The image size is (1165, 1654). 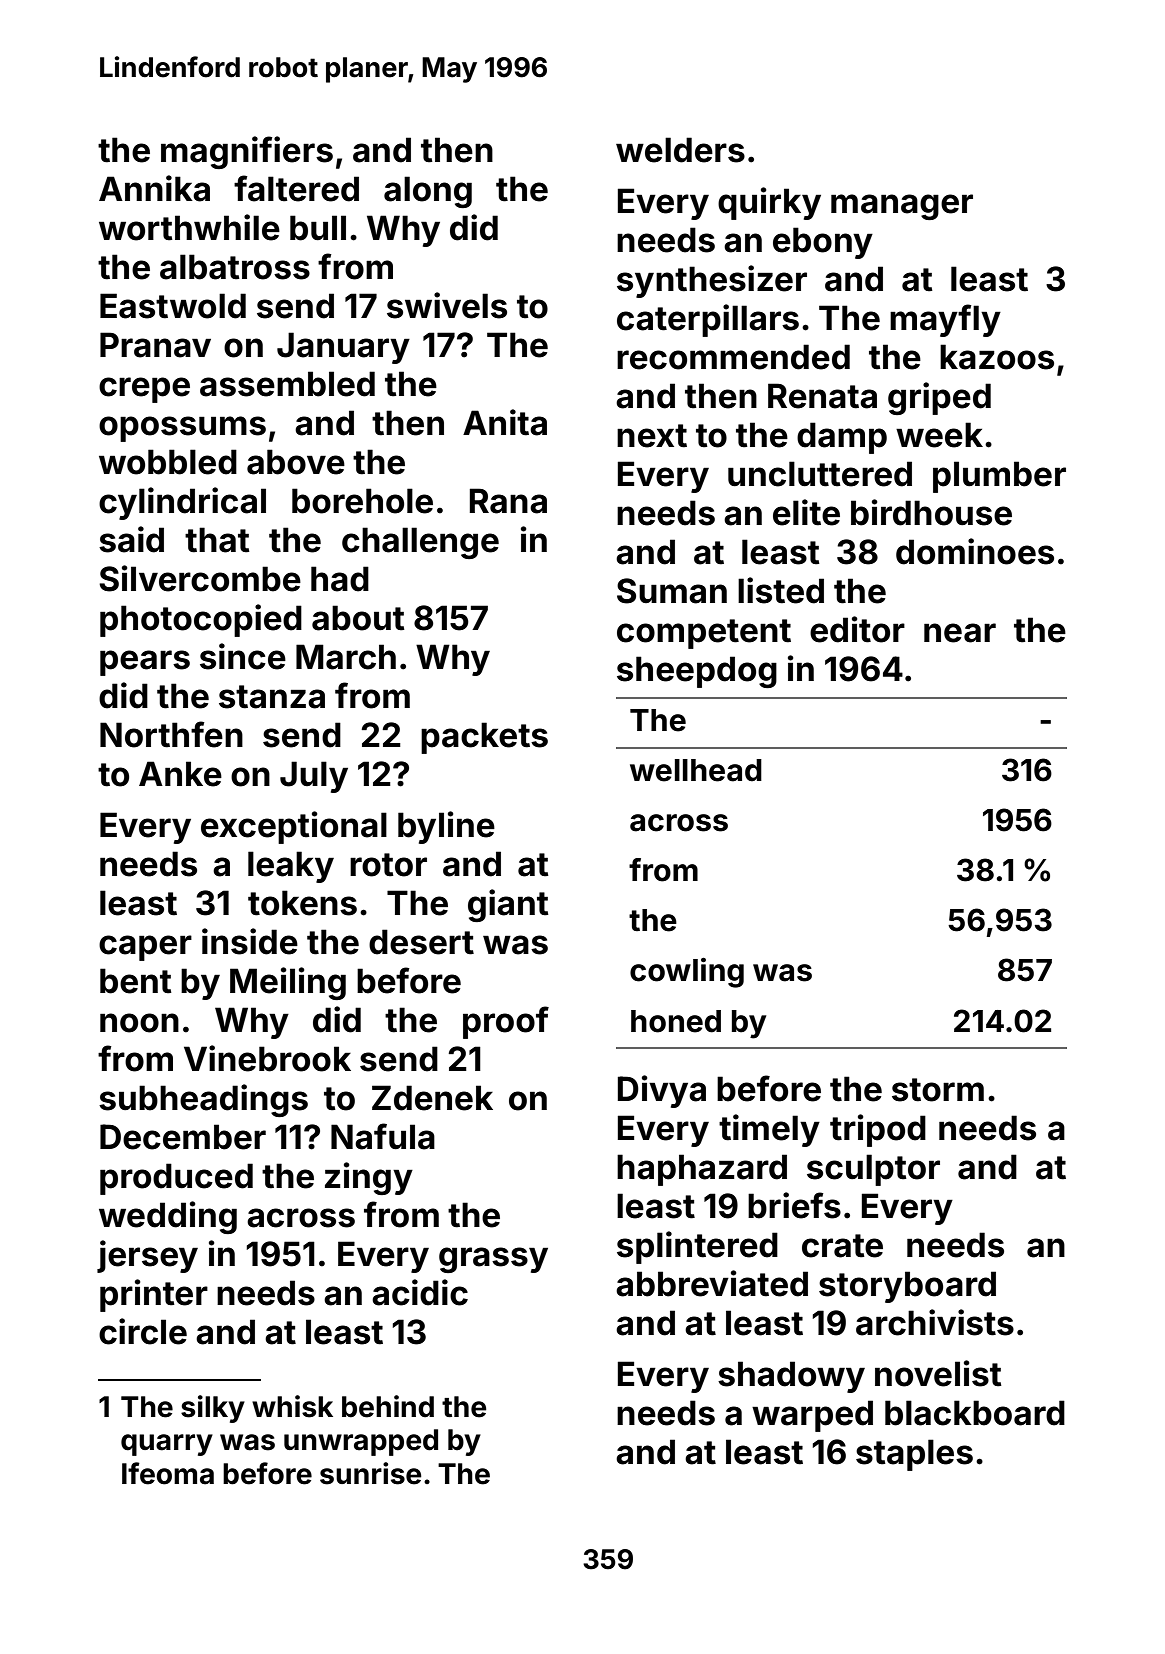 I want to click on cowling, so click(x=687, y=973).
